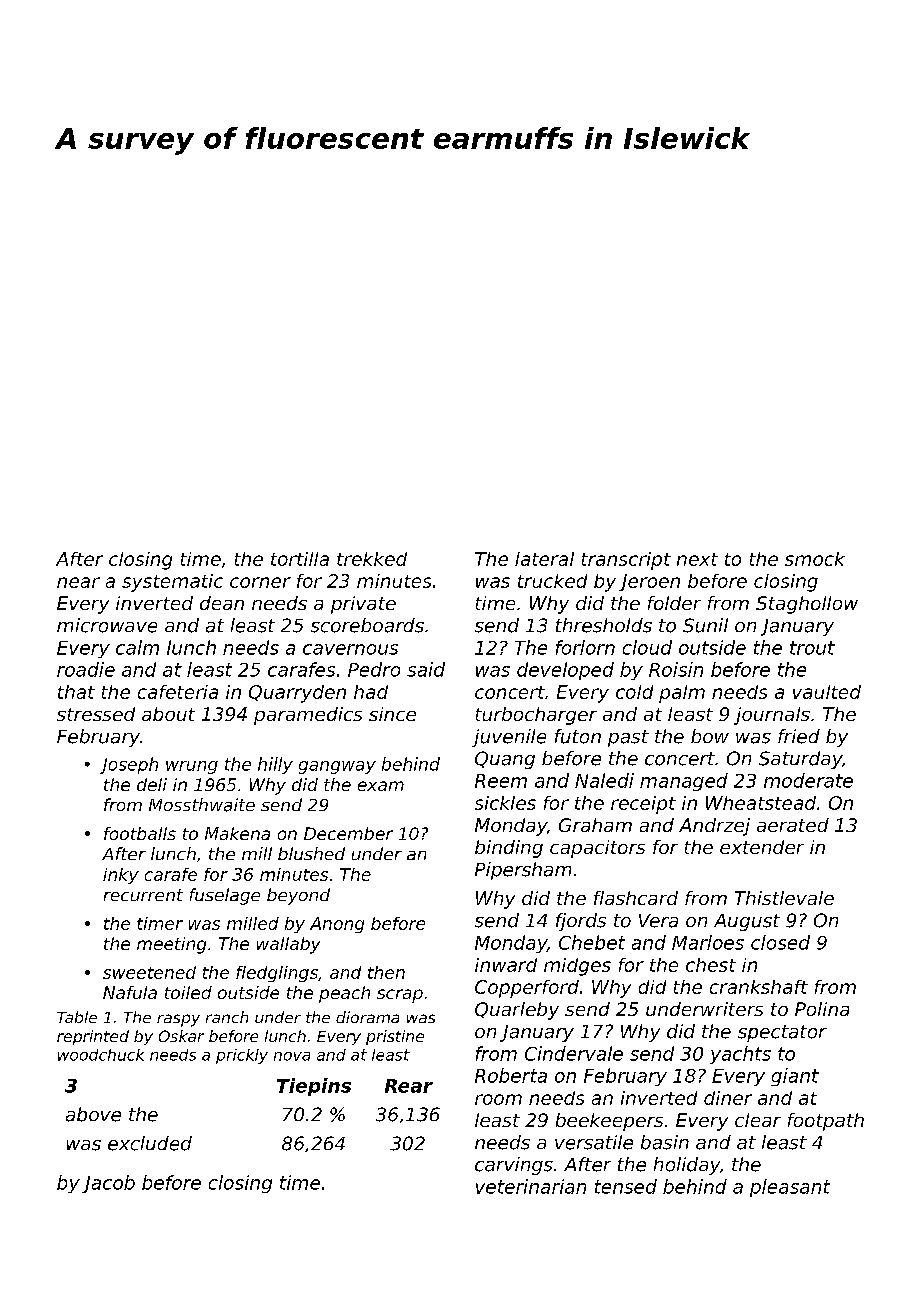 The height and width of the image is (1308, 924). I want to click on Cindervale, so click(574, 1053).
